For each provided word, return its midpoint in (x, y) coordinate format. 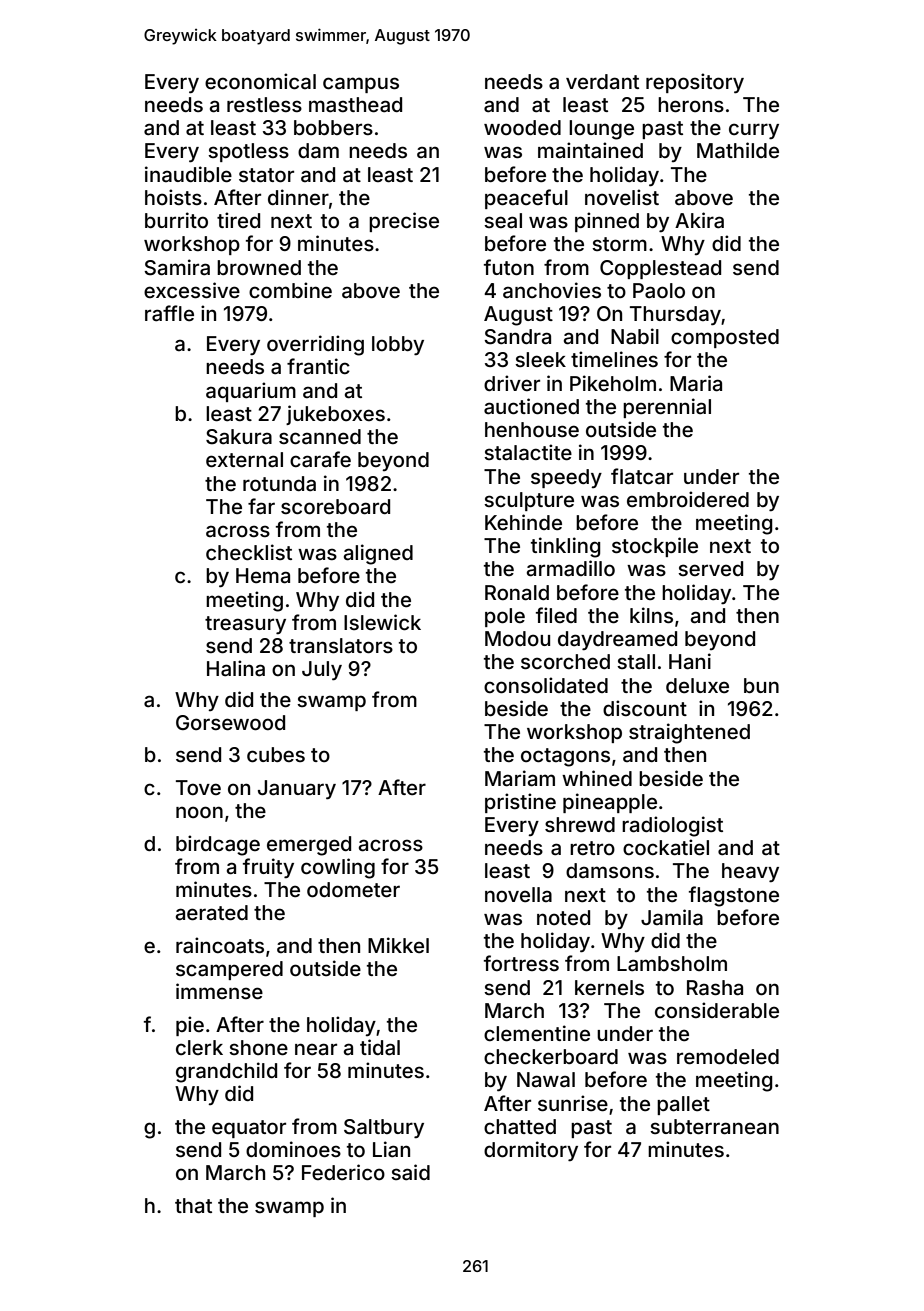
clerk (199, 1047)
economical (260, 81)
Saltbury (384, 1128)
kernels (609, 987)
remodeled (728, 1056)
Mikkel (398, 945)
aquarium (251, 392)
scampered (229, 970)
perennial (667, 408)
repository (695, 83)
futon (509, 267)
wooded (522, 127)
